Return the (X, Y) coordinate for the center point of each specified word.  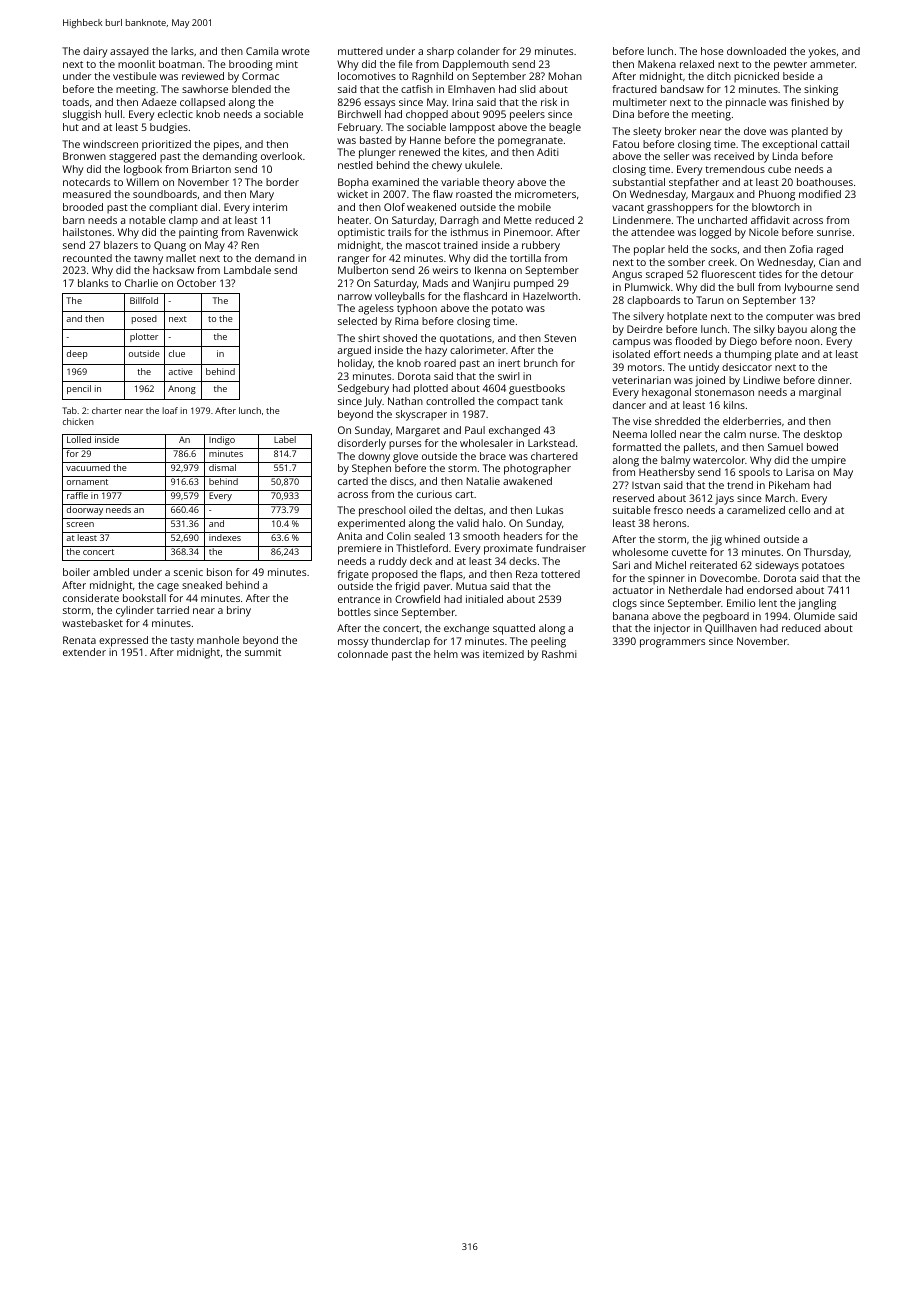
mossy (353, 643)
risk (549, 102)
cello (799, 510)
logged (715, 233)
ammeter (832, 64)
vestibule (135, 76)
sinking (821, 90)
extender (84, 652)
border (282, 182)
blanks (93, 283)
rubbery (541, 246)
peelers (527, 115)
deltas (468, 510)
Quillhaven (731, 629)
